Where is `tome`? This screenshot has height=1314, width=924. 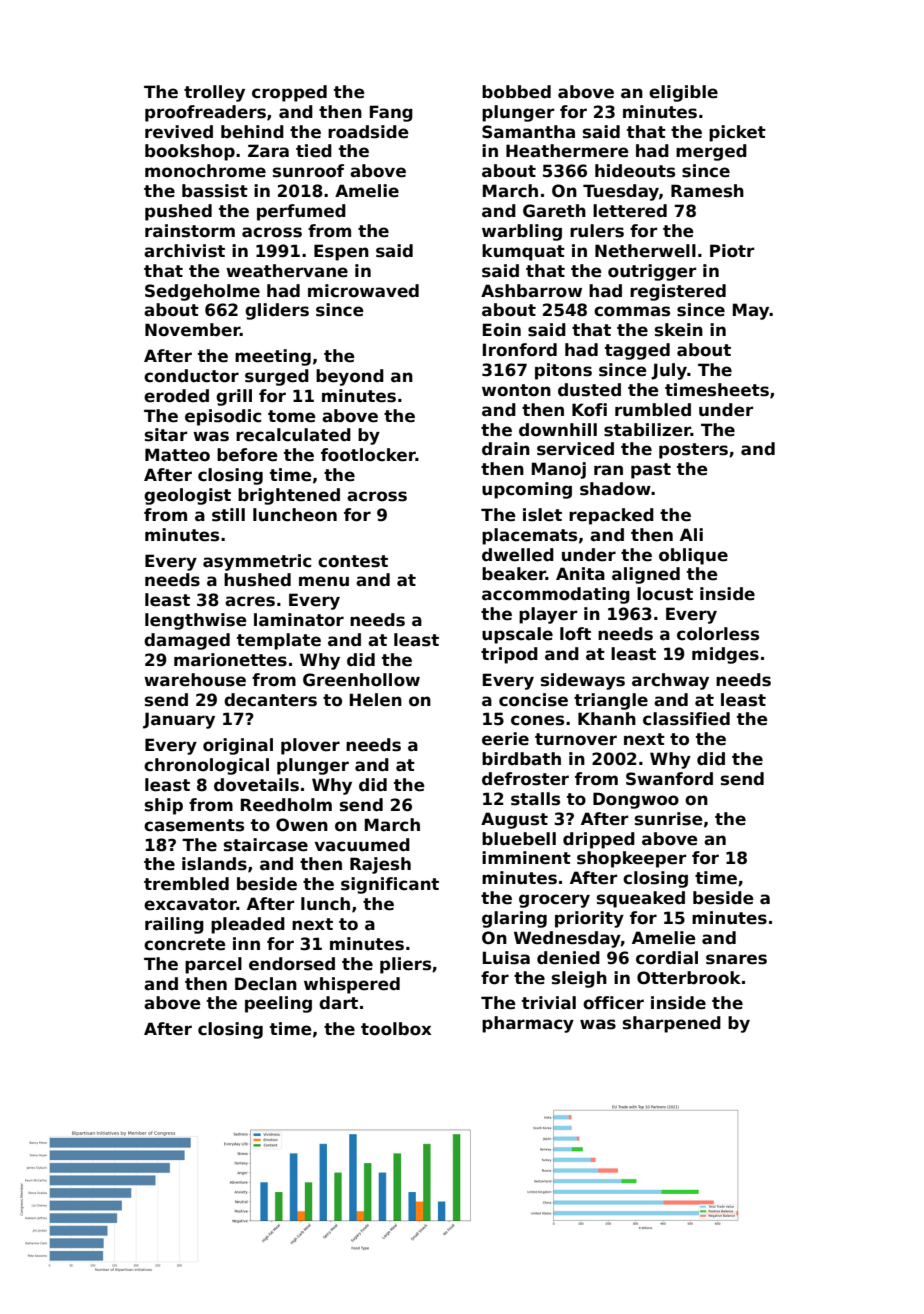
tome is located at coordinates (292, 416).
